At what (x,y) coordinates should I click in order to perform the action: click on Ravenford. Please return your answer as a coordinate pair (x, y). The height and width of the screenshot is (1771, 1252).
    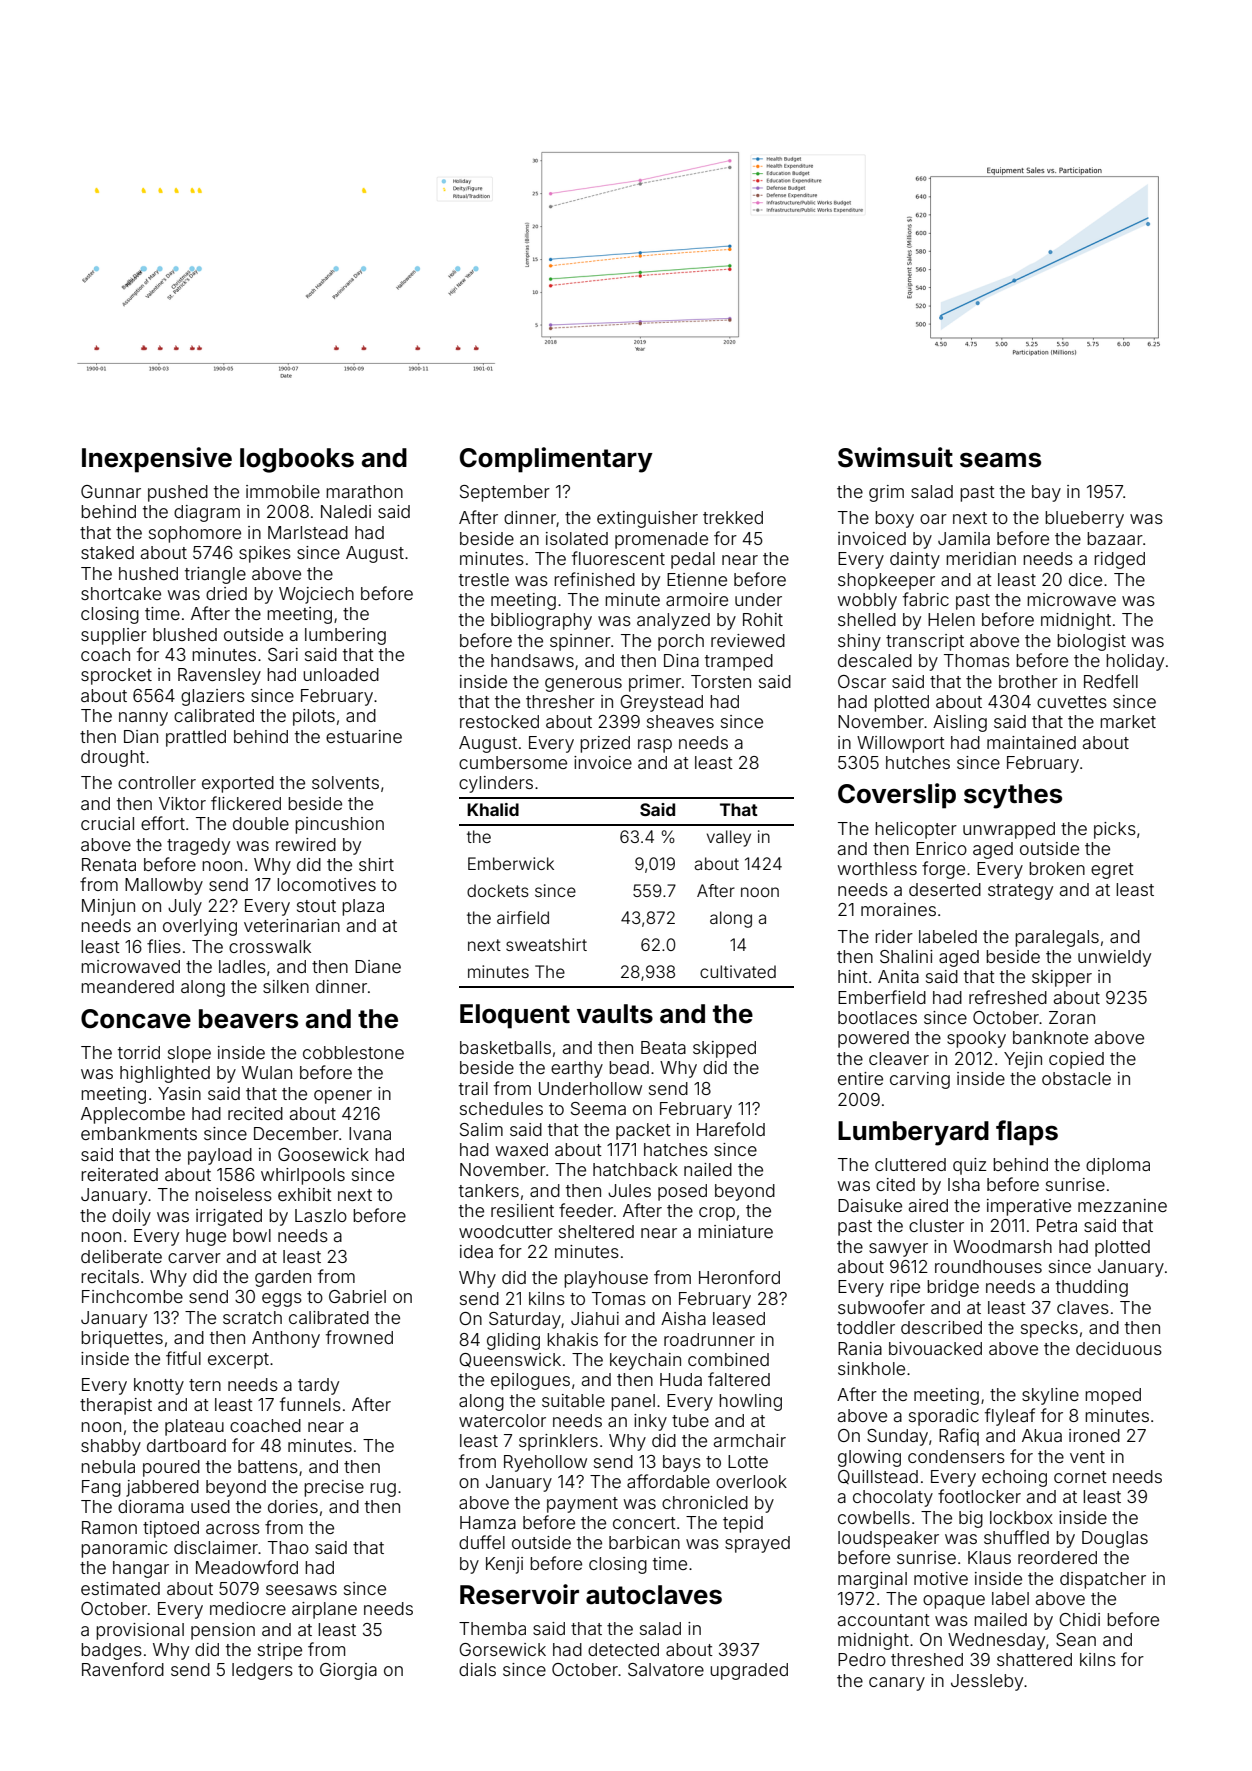
    Looking at the image, I should click on (123, 1669).
